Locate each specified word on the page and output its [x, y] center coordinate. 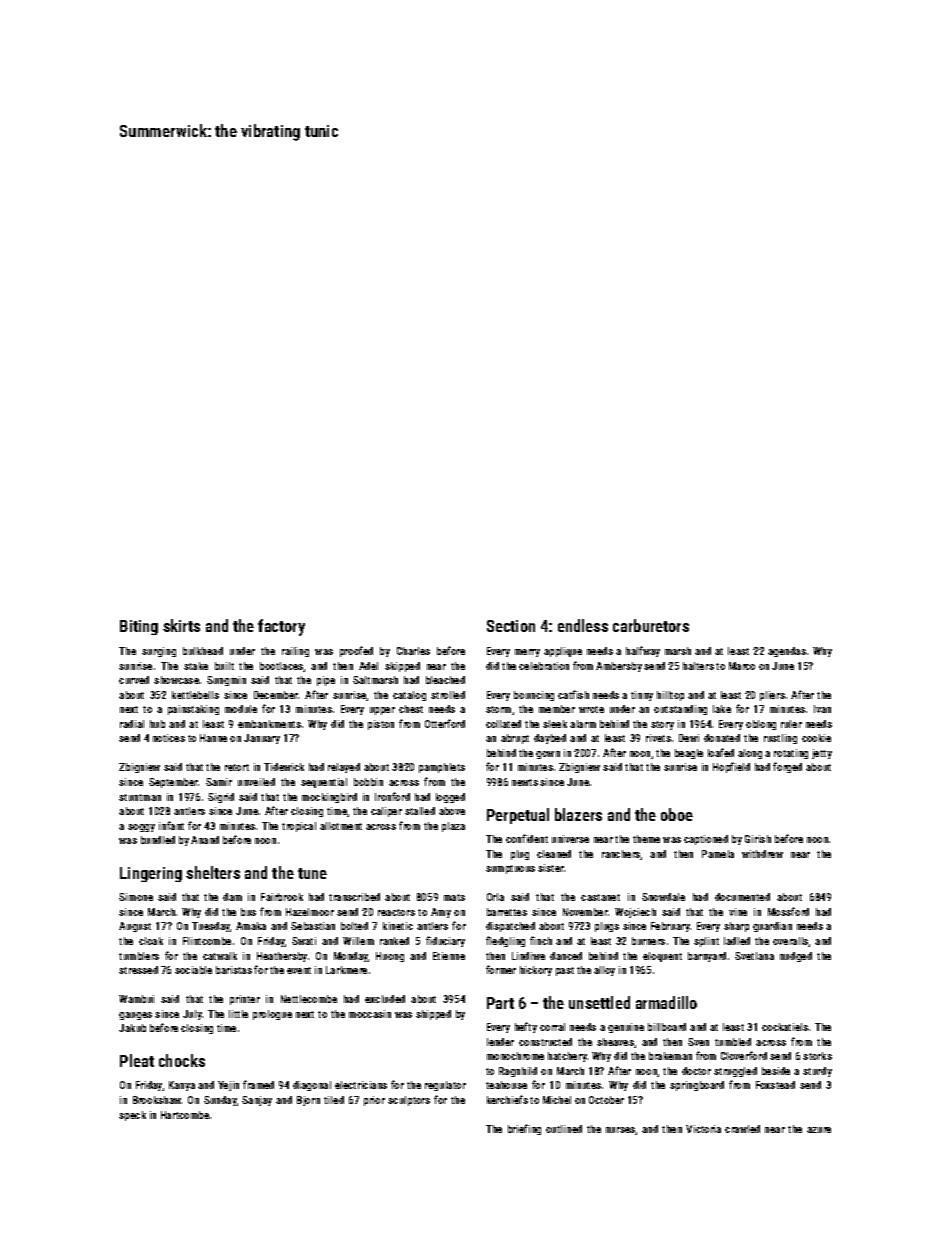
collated [503, 724]
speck [132, 1116]
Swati [304, 941]
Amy [441, 913]
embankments [269, 724]
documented [742, 897]
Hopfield [731, 767]
